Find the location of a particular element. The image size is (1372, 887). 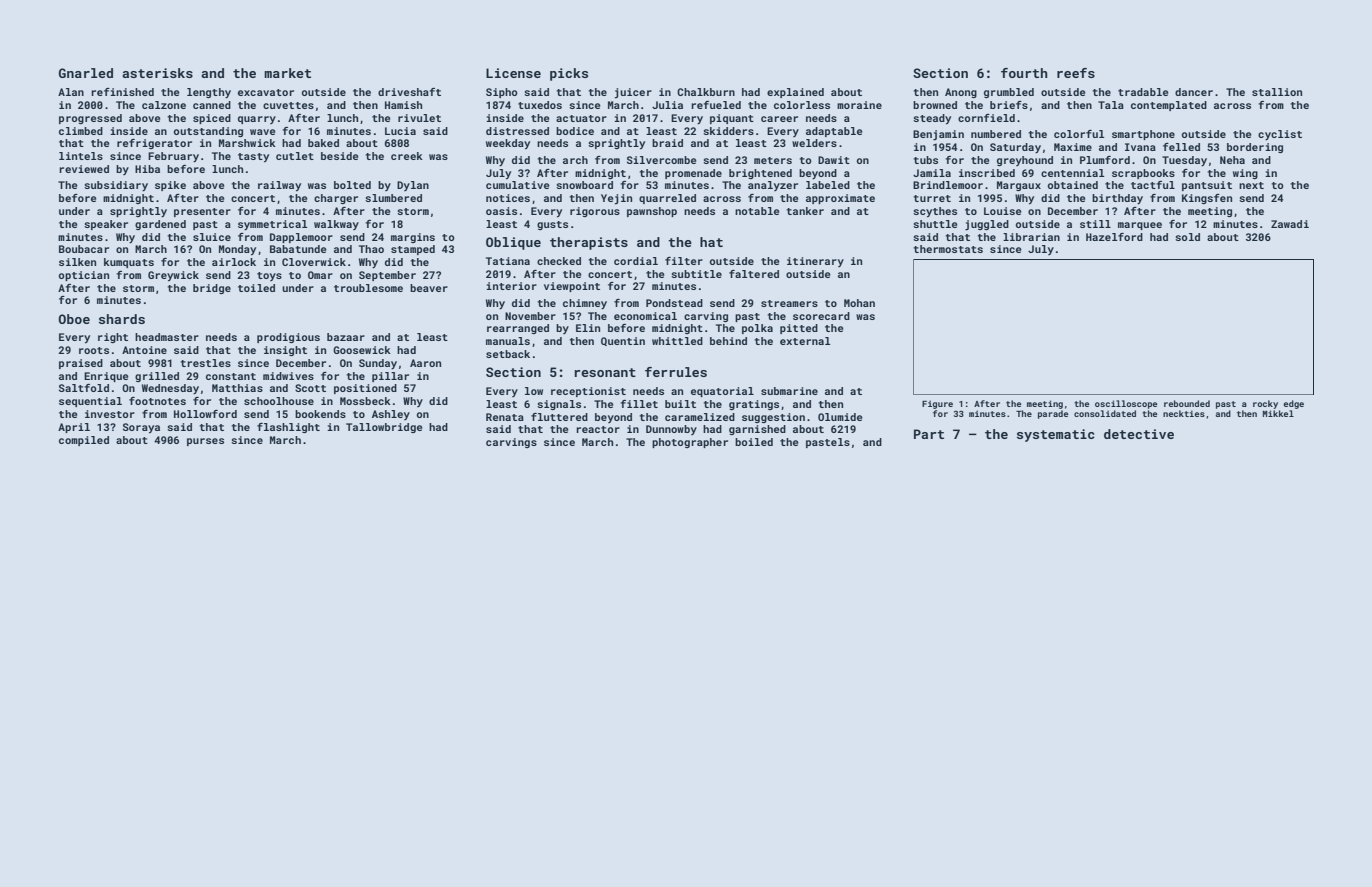

Zawadi is located at coordinates (1290, 224).
